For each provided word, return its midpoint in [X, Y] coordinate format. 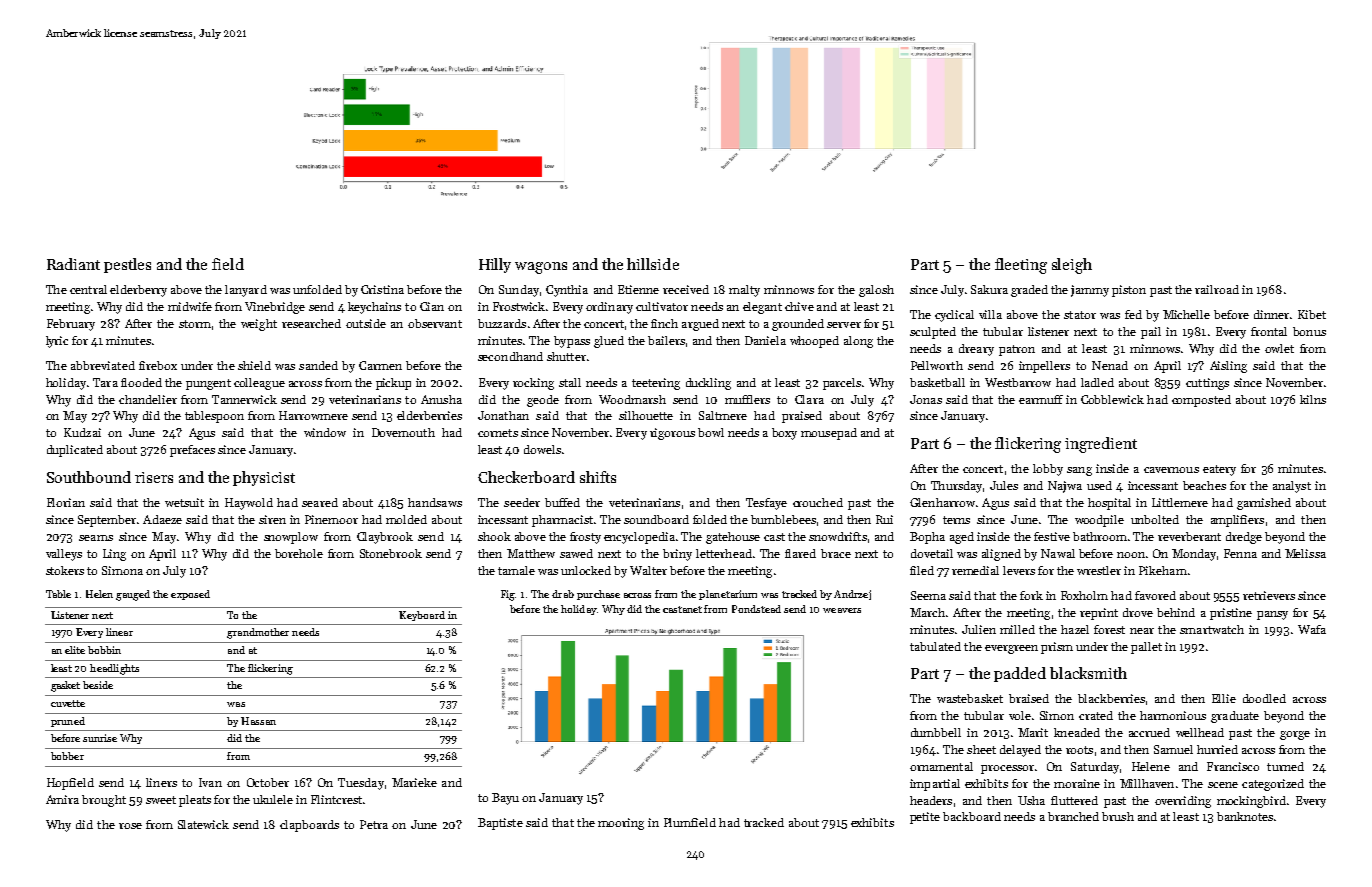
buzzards [502, 323]
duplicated [75, 451]
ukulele [273, 799]
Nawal [1058, 553]
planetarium [728, 595]
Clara [809, 399]
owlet [1279, 348]
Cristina [382, 289]
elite [75, 650]
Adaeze [162, 519]
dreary [976, 350]
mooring [621, 824]
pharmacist [562, 521]
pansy [1272, 615]
